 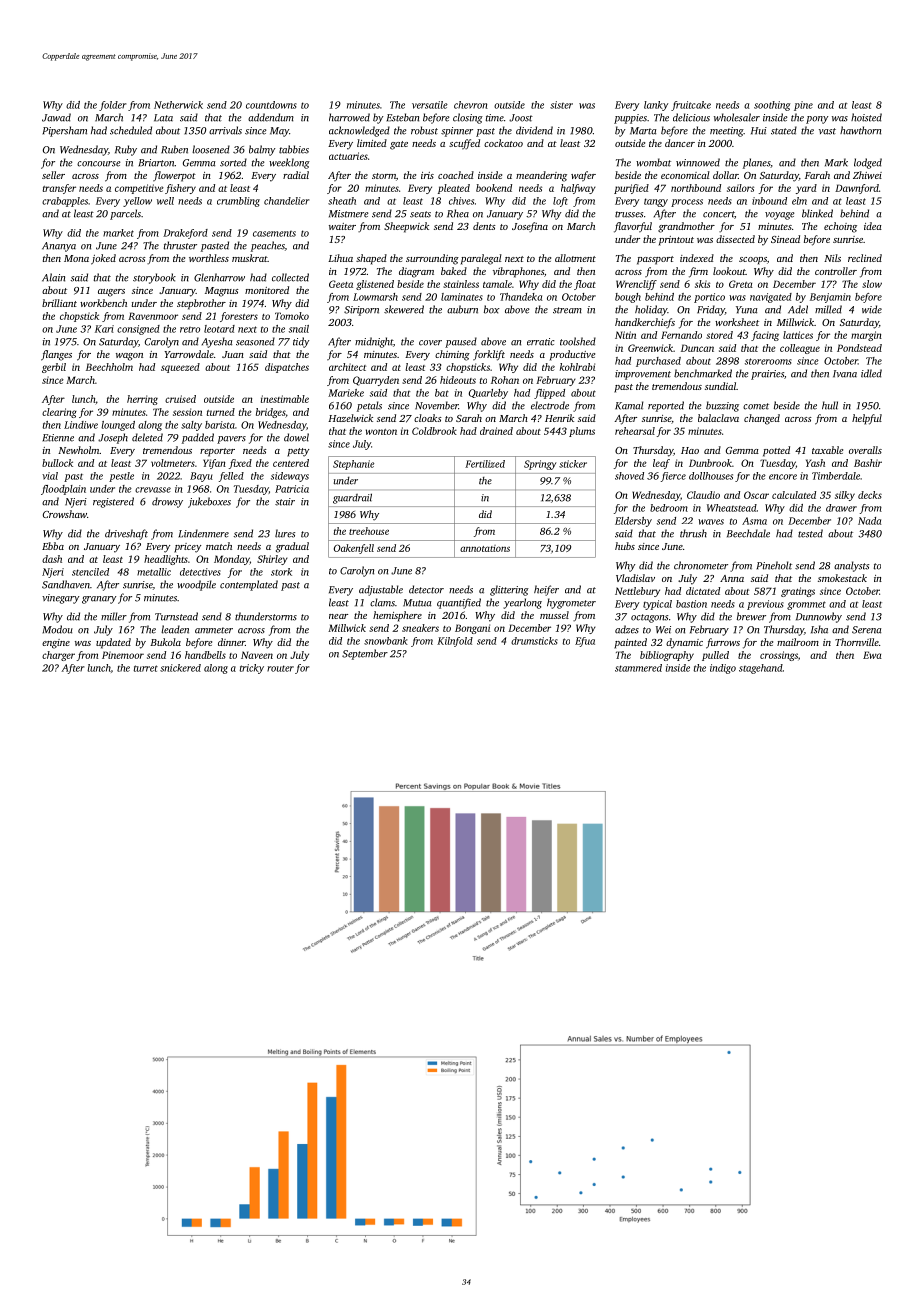 I want to click on pleated, so click(x=454, y=189).
